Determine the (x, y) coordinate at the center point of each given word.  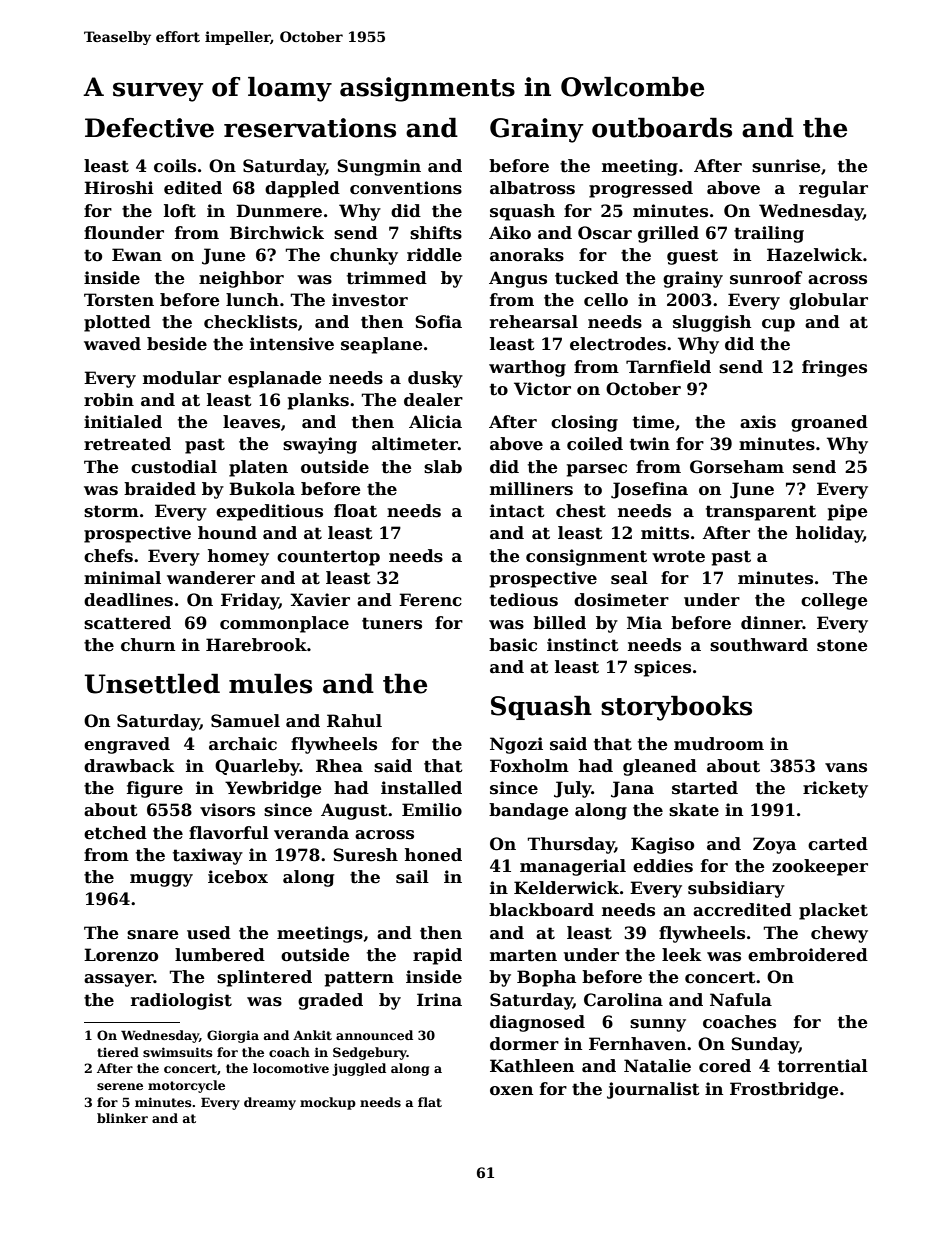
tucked (587, 278)
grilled (668, 234)
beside (177, 344)
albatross (532, 188)
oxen (511, 1091)
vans (846, 768)
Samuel (245, 721)
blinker (122, 1118)
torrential (823, 1066)
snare (153, 935)
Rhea (339, 766)
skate (694, 810)
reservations (310, 128)
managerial (573, 867)
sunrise (786, 166)
